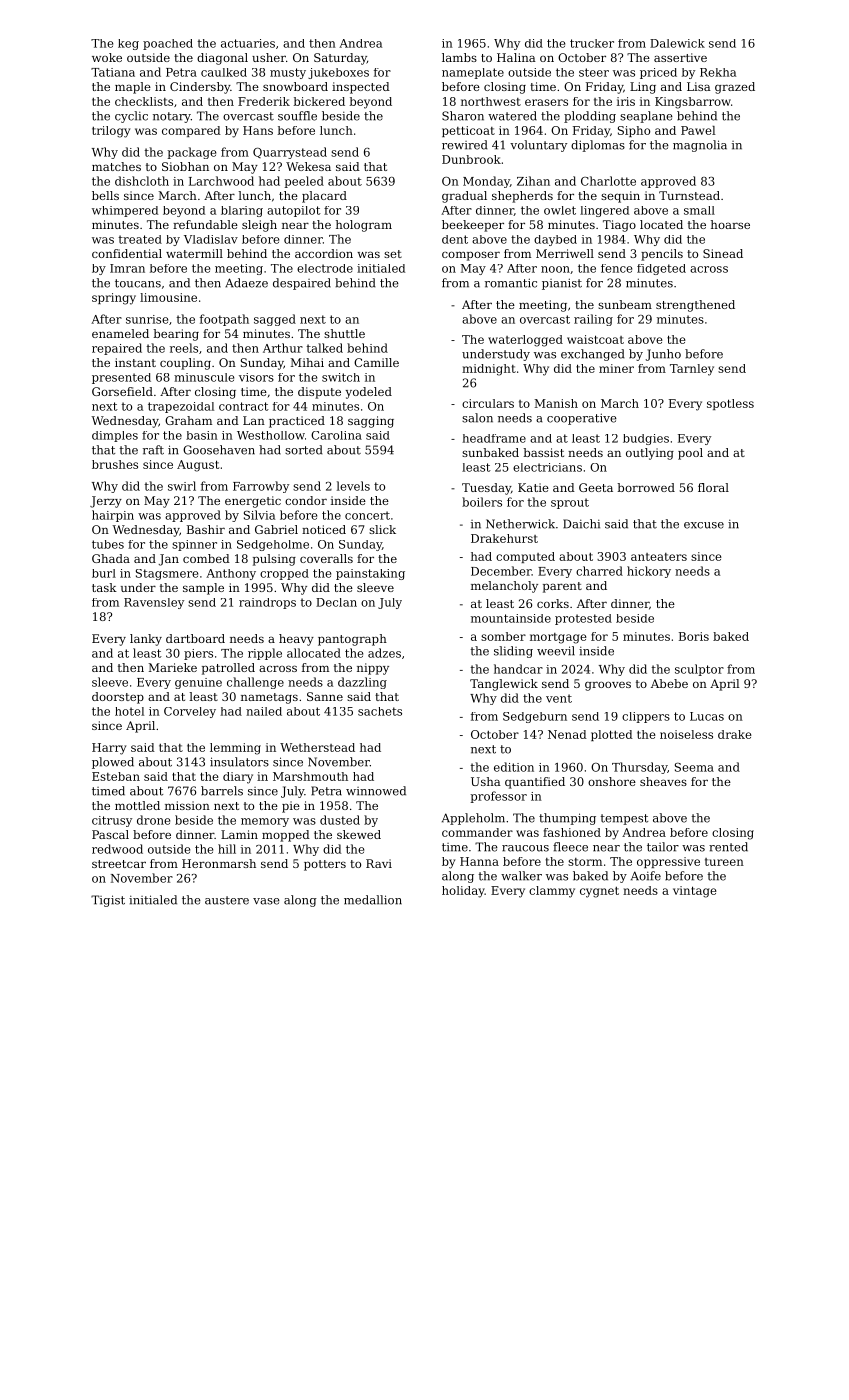  Describe the element at coordinates (646, 487) in the screenshot. I see `borrowed` at that location.
